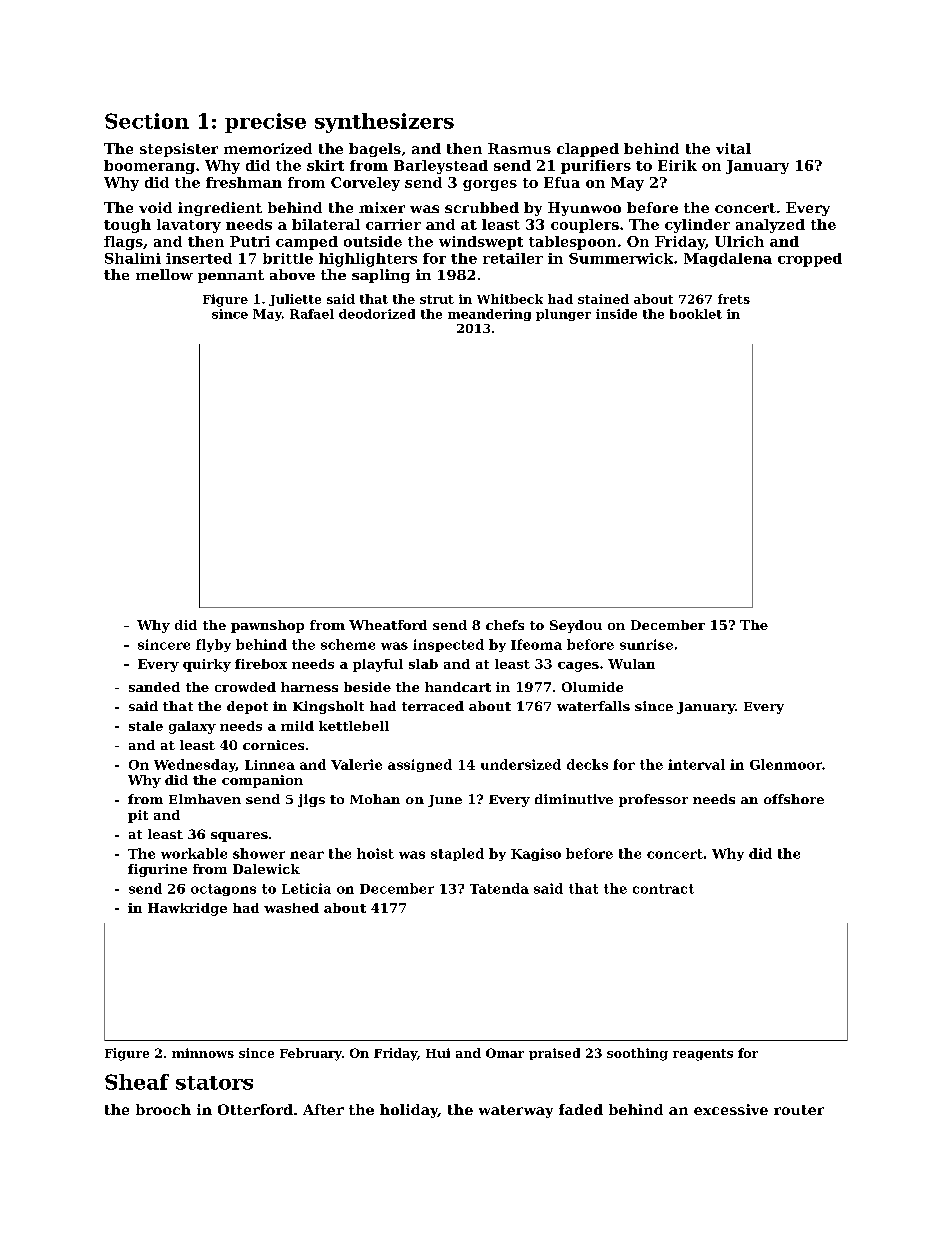  Describe the element at coordinates (554, 1054) in the page. I see `praised` at that location.
